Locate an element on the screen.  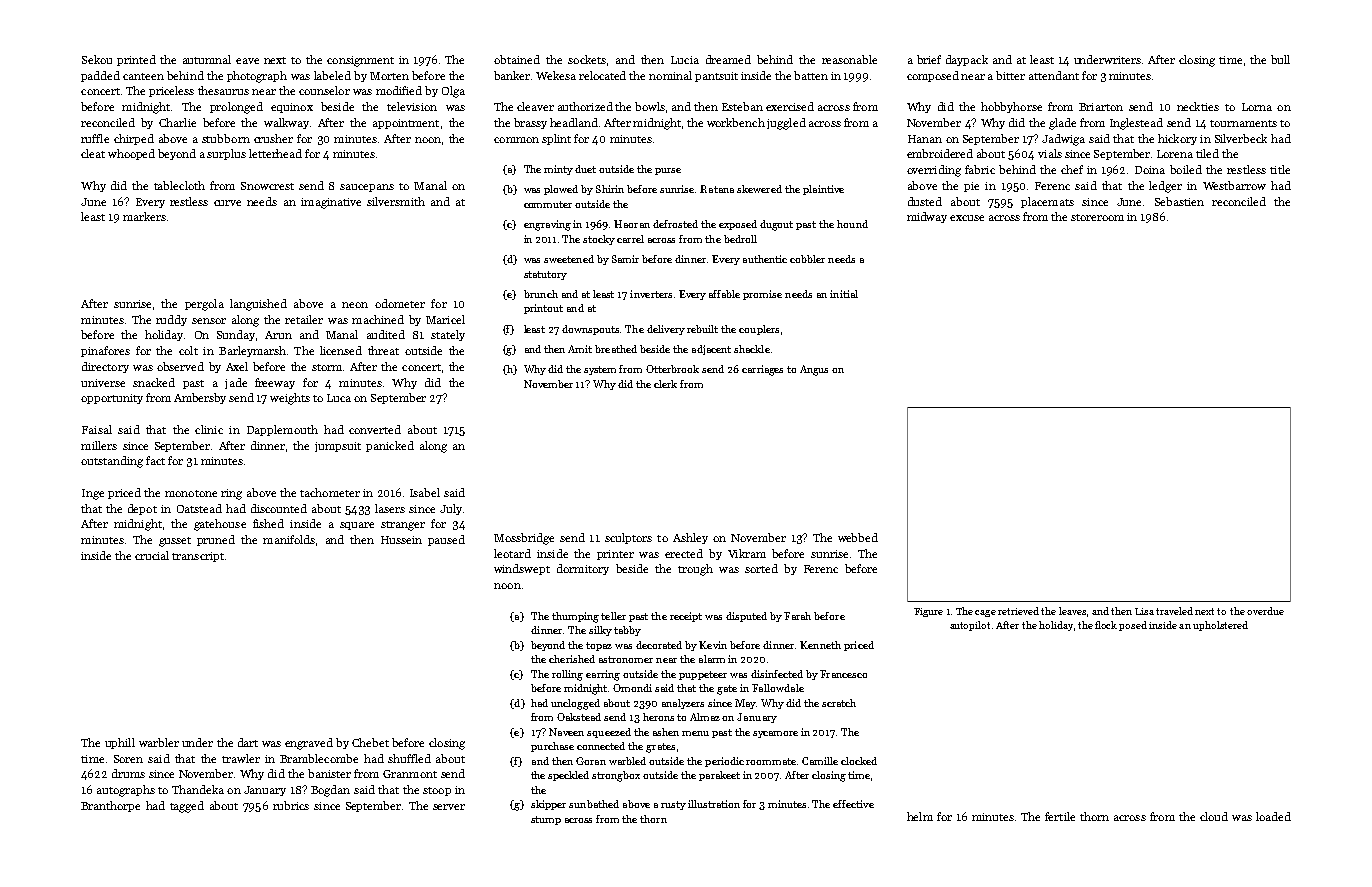
tagged is located at coordinates (187, 807).
